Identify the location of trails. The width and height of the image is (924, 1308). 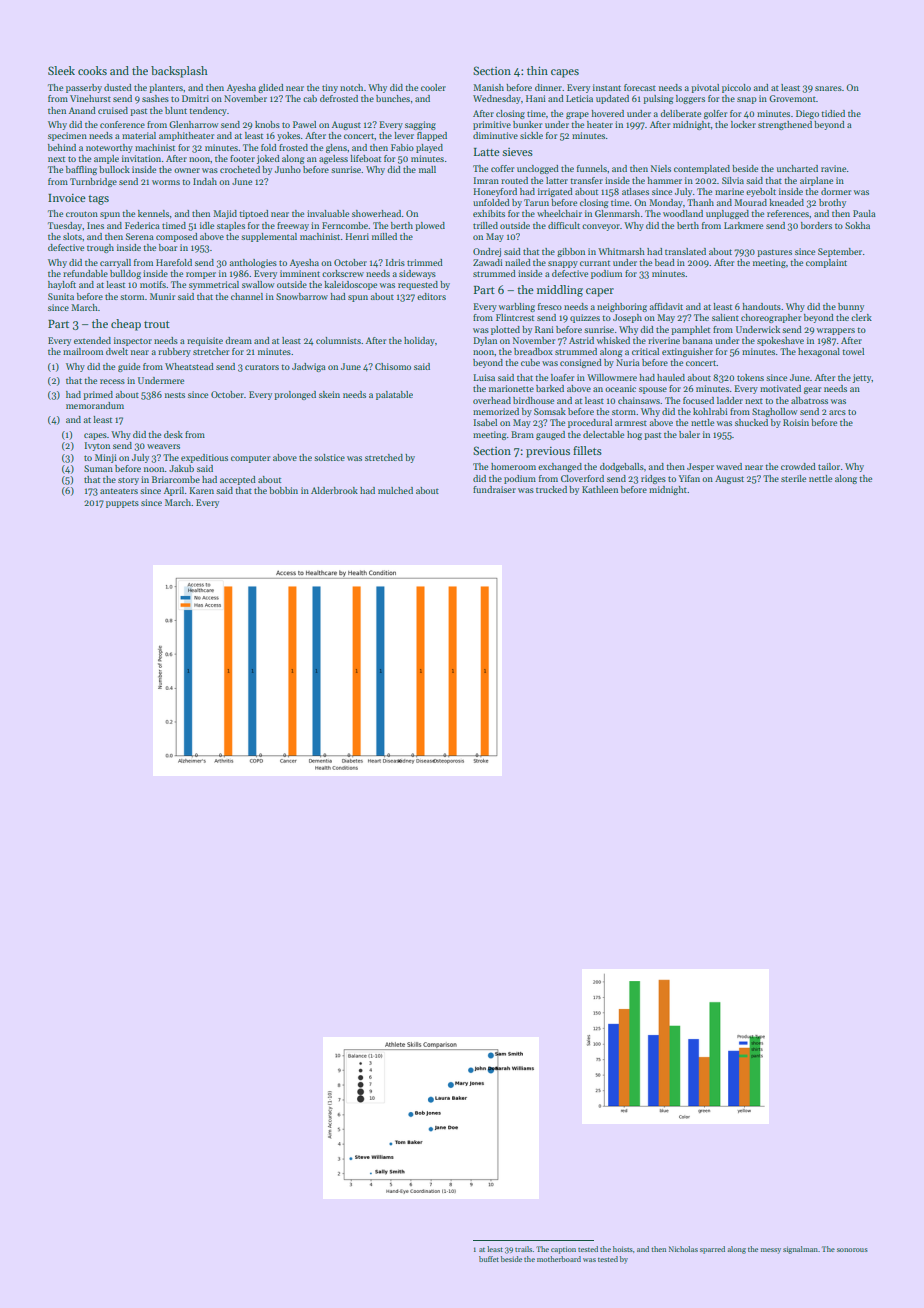
(524, 1249).
